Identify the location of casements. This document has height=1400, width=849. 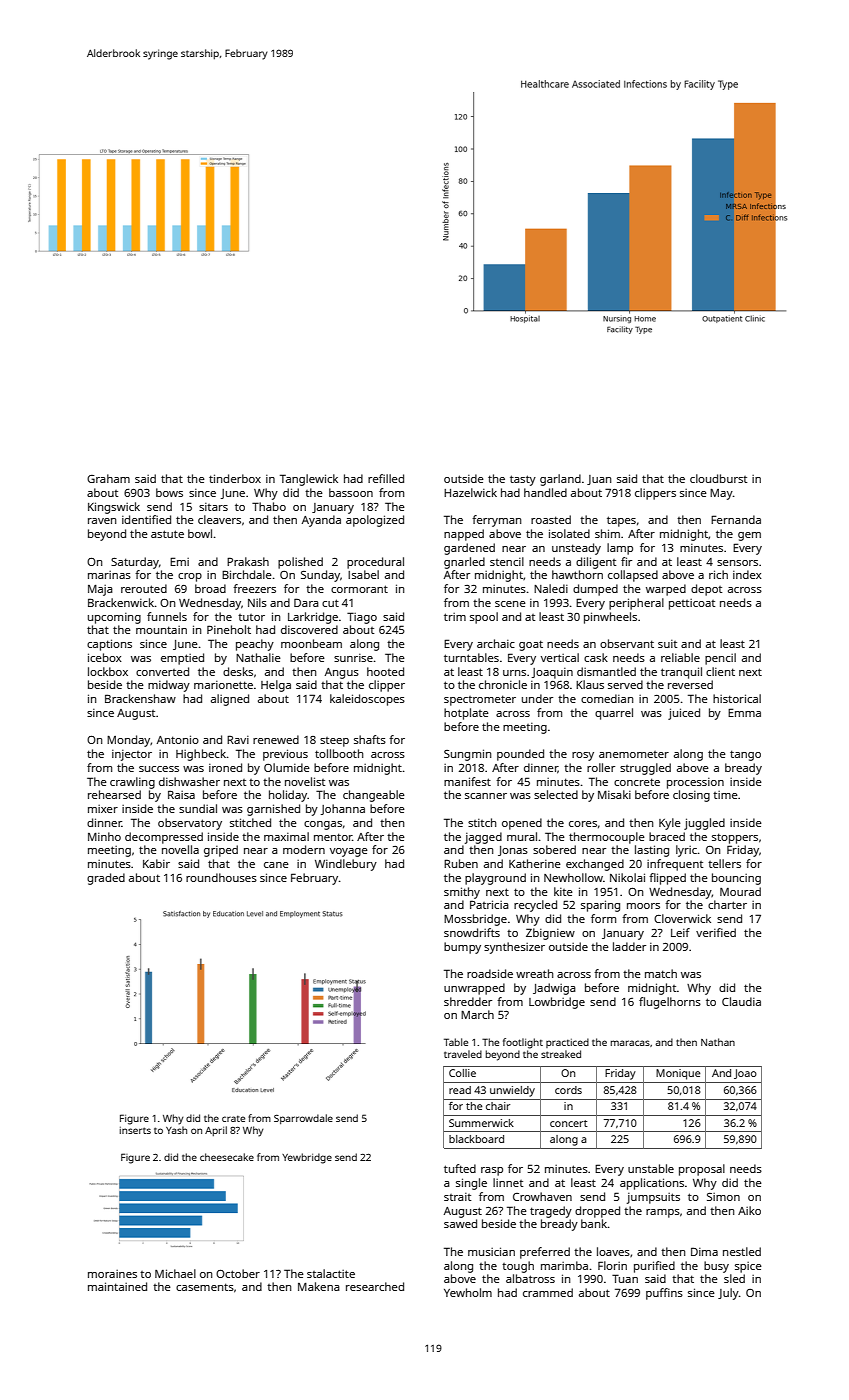
(205, 1287).
